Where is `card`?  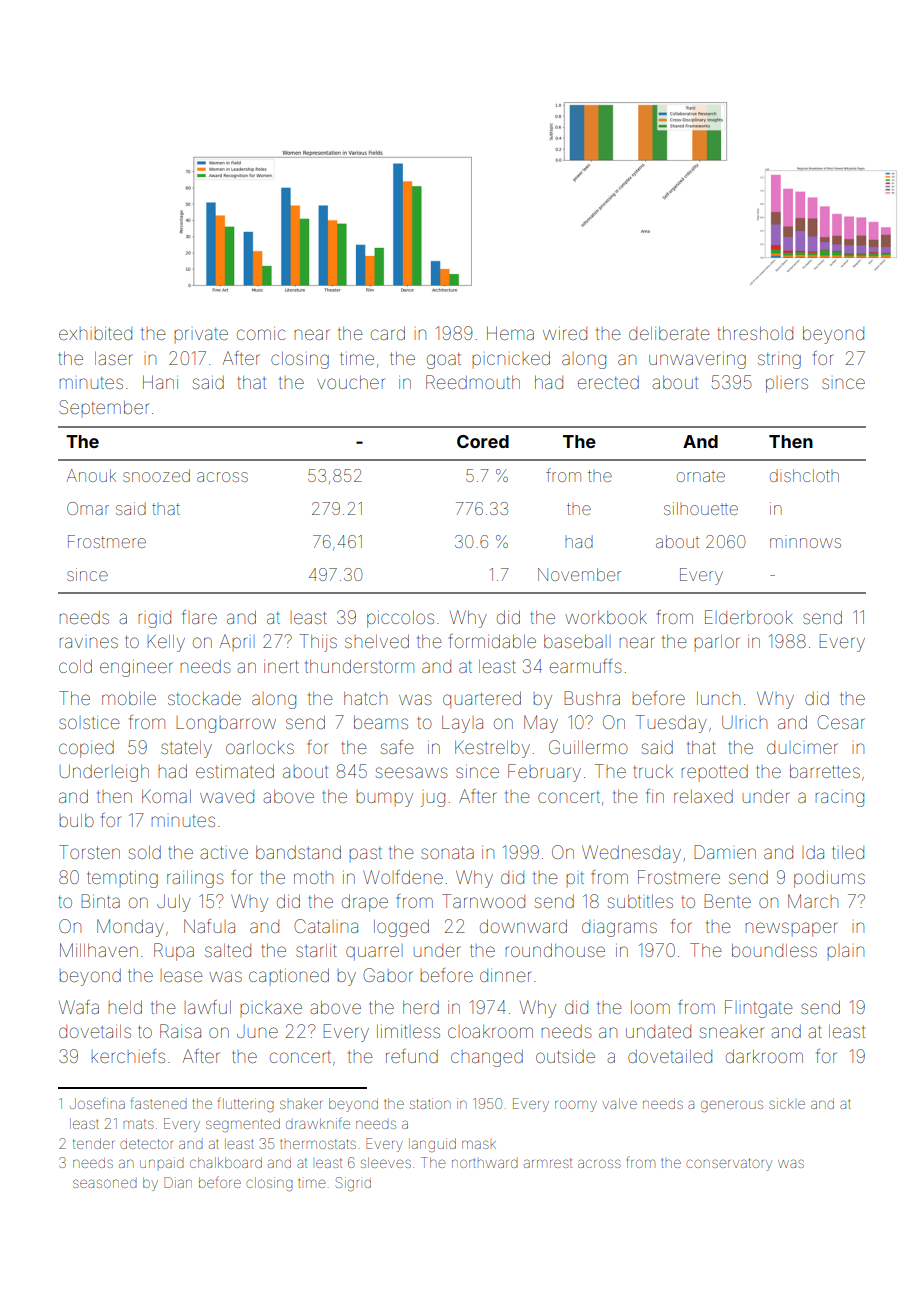 card is located at coordinates (388, 333).
